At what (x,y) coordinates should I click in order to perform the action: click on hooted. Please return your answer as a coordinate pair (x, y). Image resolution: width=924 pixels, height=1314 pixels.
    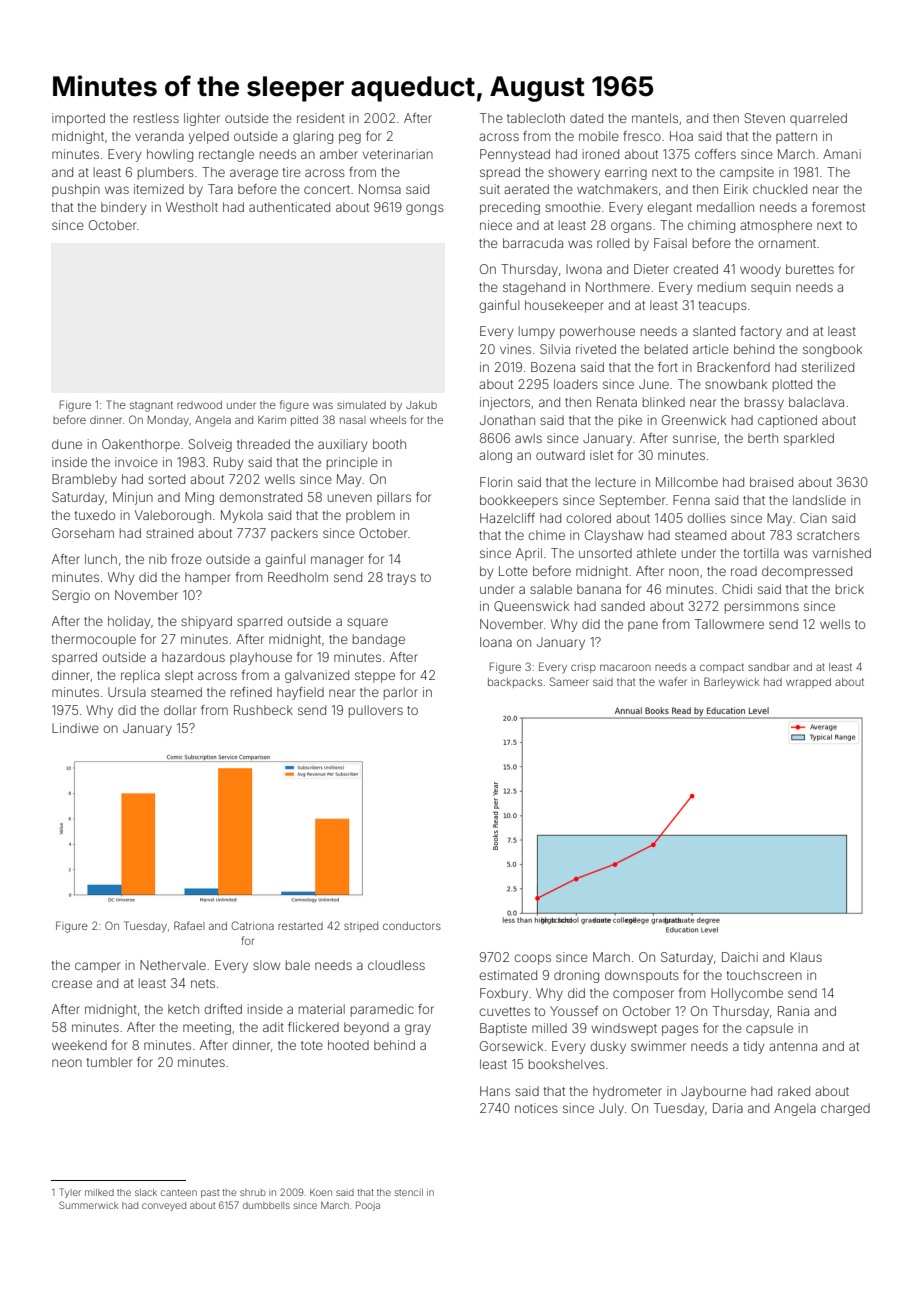
    Looking at the image, I should click on (348, 1045).
